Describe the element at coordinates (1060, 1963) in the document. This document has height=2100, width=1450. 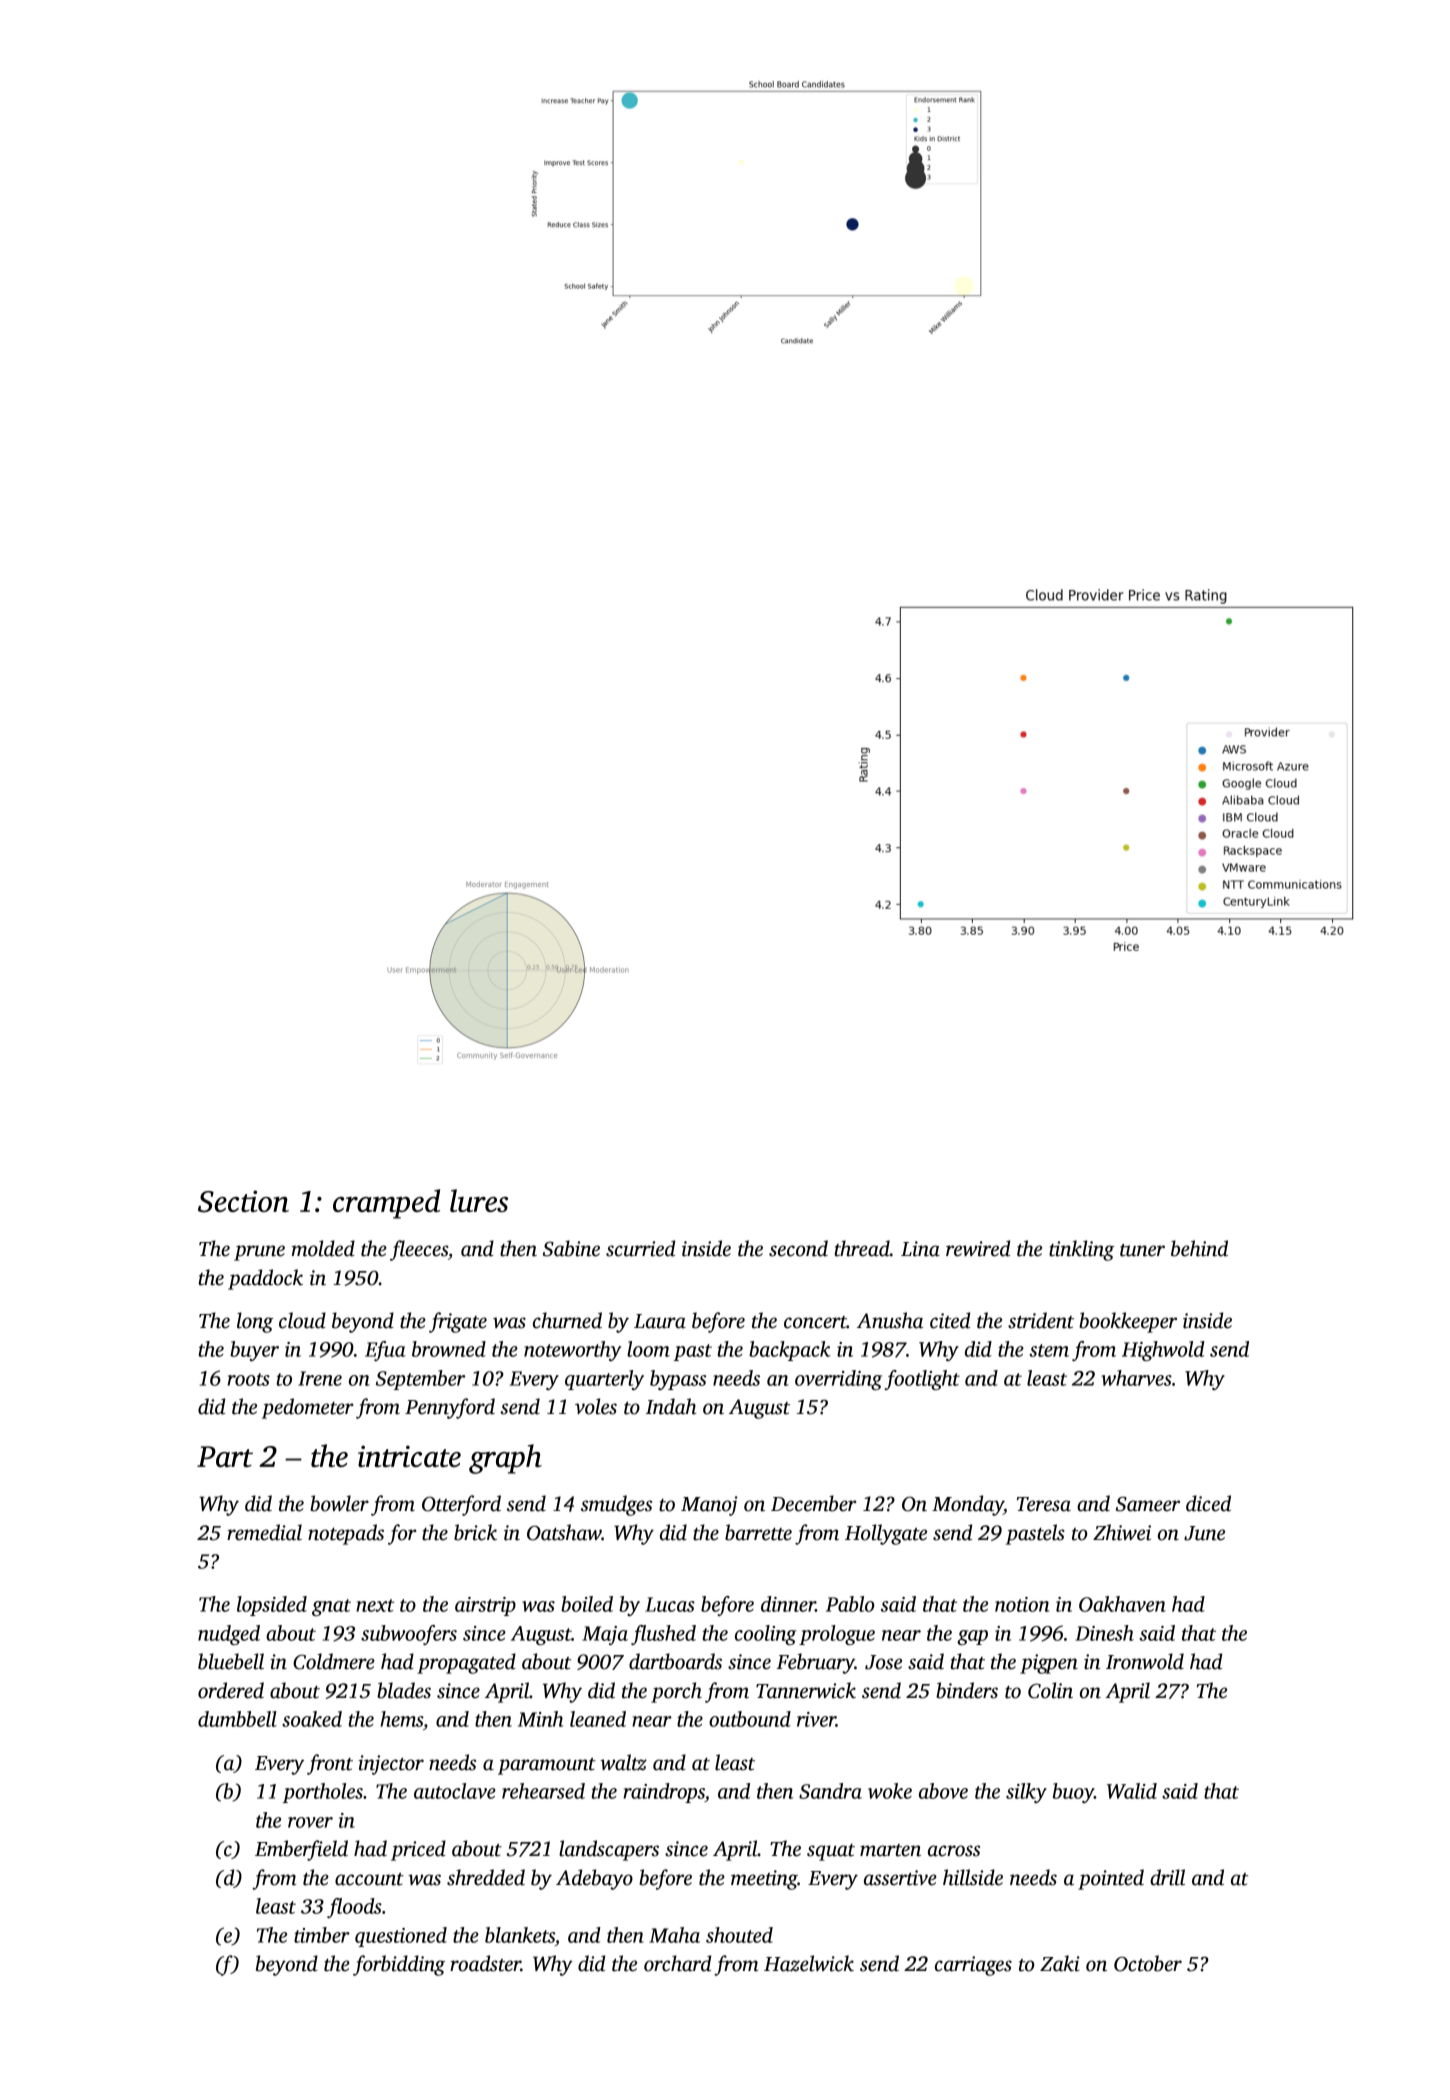
I see `Zaki` at that location.
